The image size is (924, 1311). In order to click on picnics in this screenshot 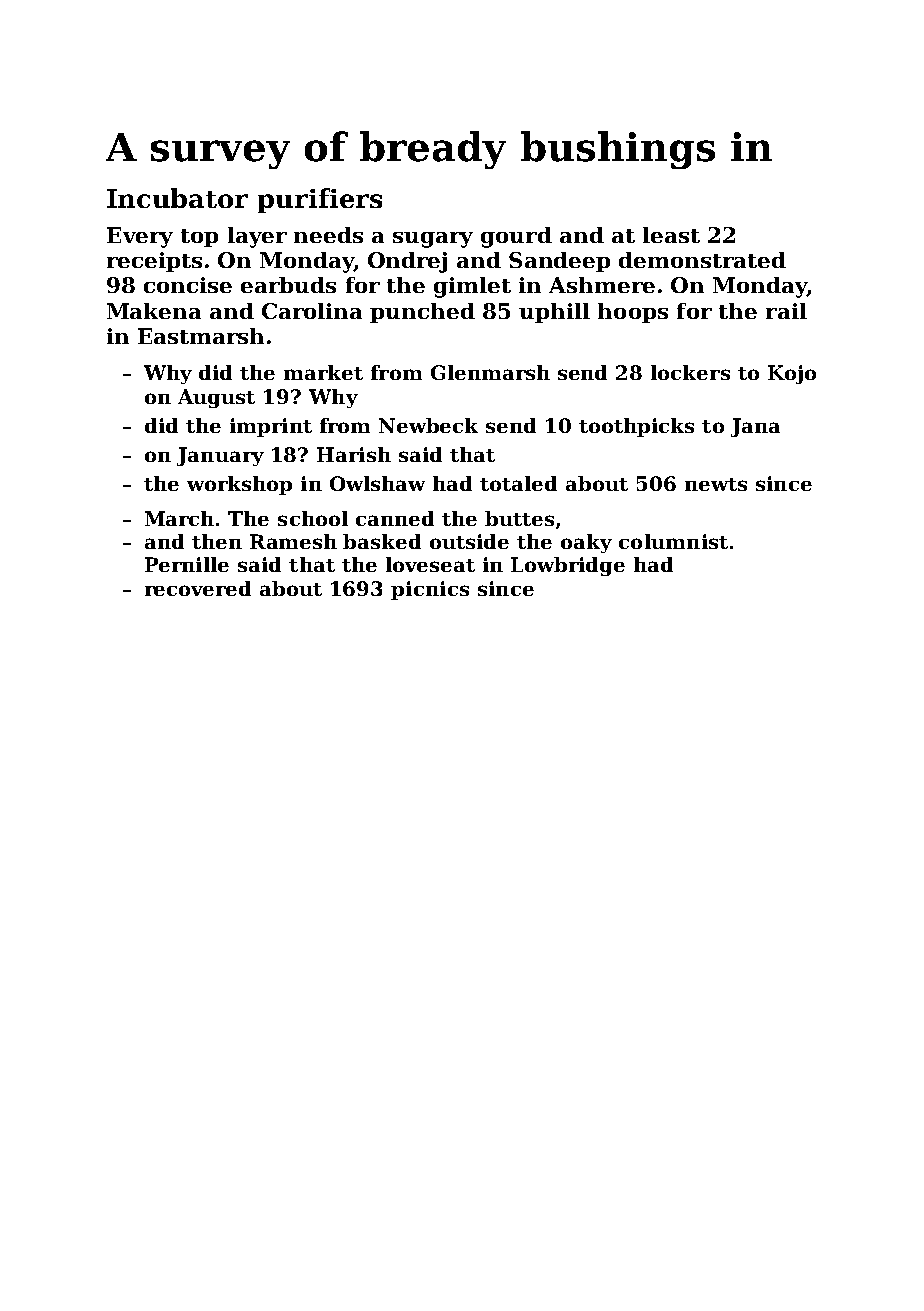, I will do `click(430, 590)`.
